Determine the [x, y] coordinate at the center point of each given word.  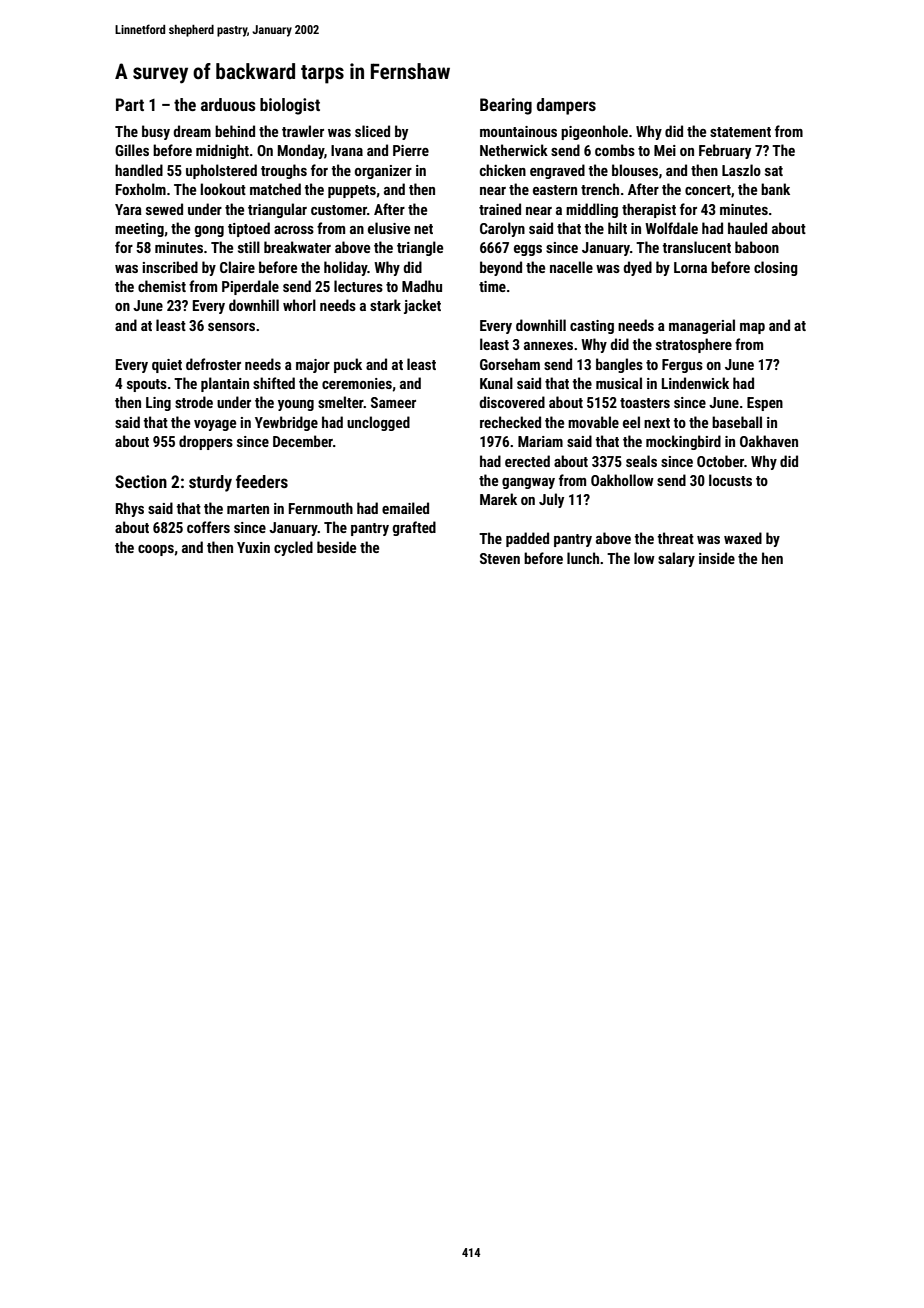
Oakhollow [622, 480]
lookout [223, 189]
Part [130, 104]
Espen [765, 404]
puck [348, 365]
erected [527, 461]
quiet [167, 366]
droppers [206, 442]
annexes [548, 346]
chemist [162, 286]
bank [775, 189]
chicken [503, 170]
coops [156, 550]
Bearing [506, 106]
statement [740, 132]
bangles [619, 365]
